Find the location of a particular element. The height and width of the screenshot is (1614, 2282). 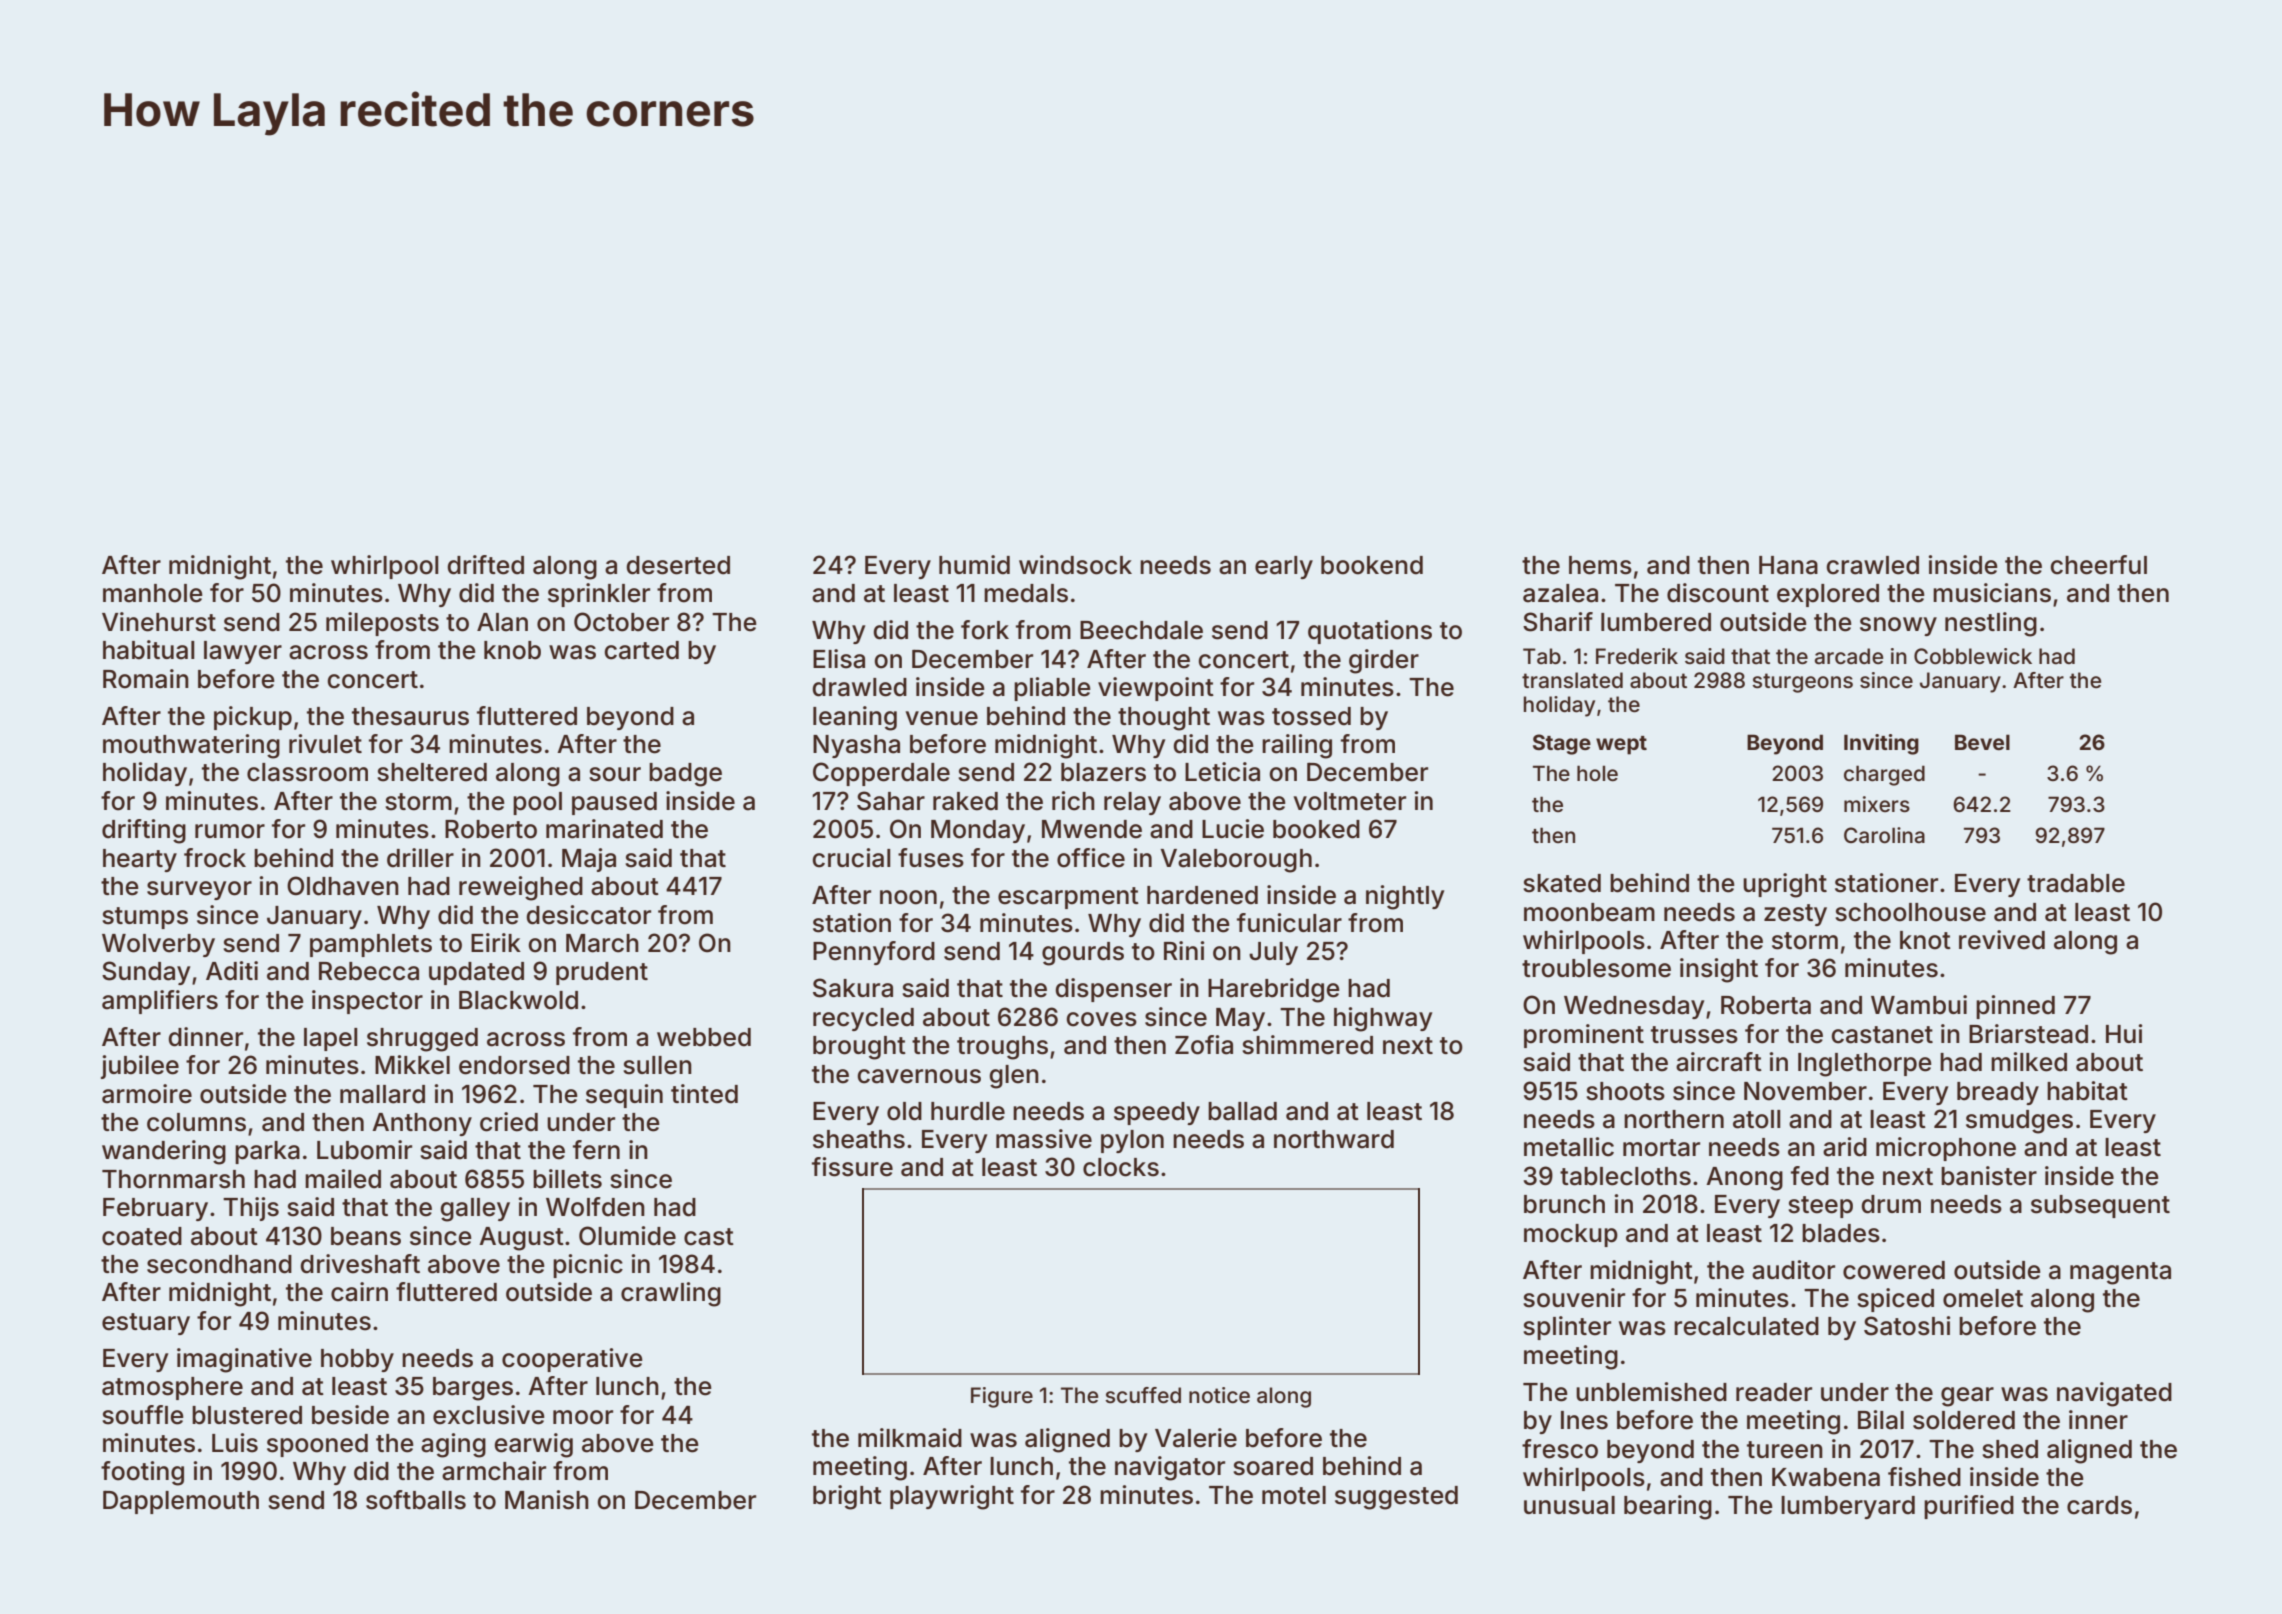

aircraft is located at coordinates (1719, 1062).
